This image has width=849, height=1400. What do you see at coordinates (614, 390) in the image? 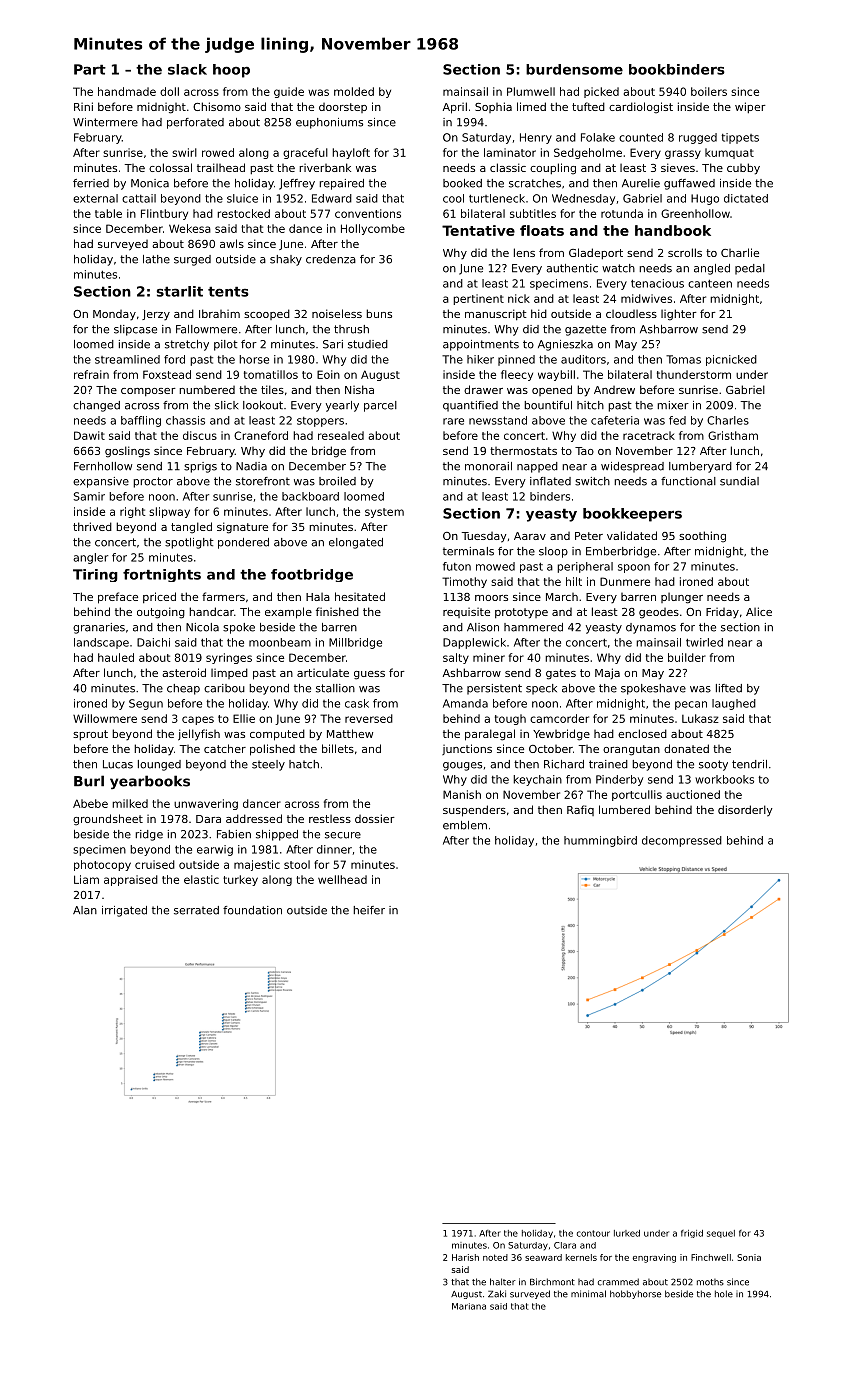
I see `Andrew` at bounding box center [614, 390].
